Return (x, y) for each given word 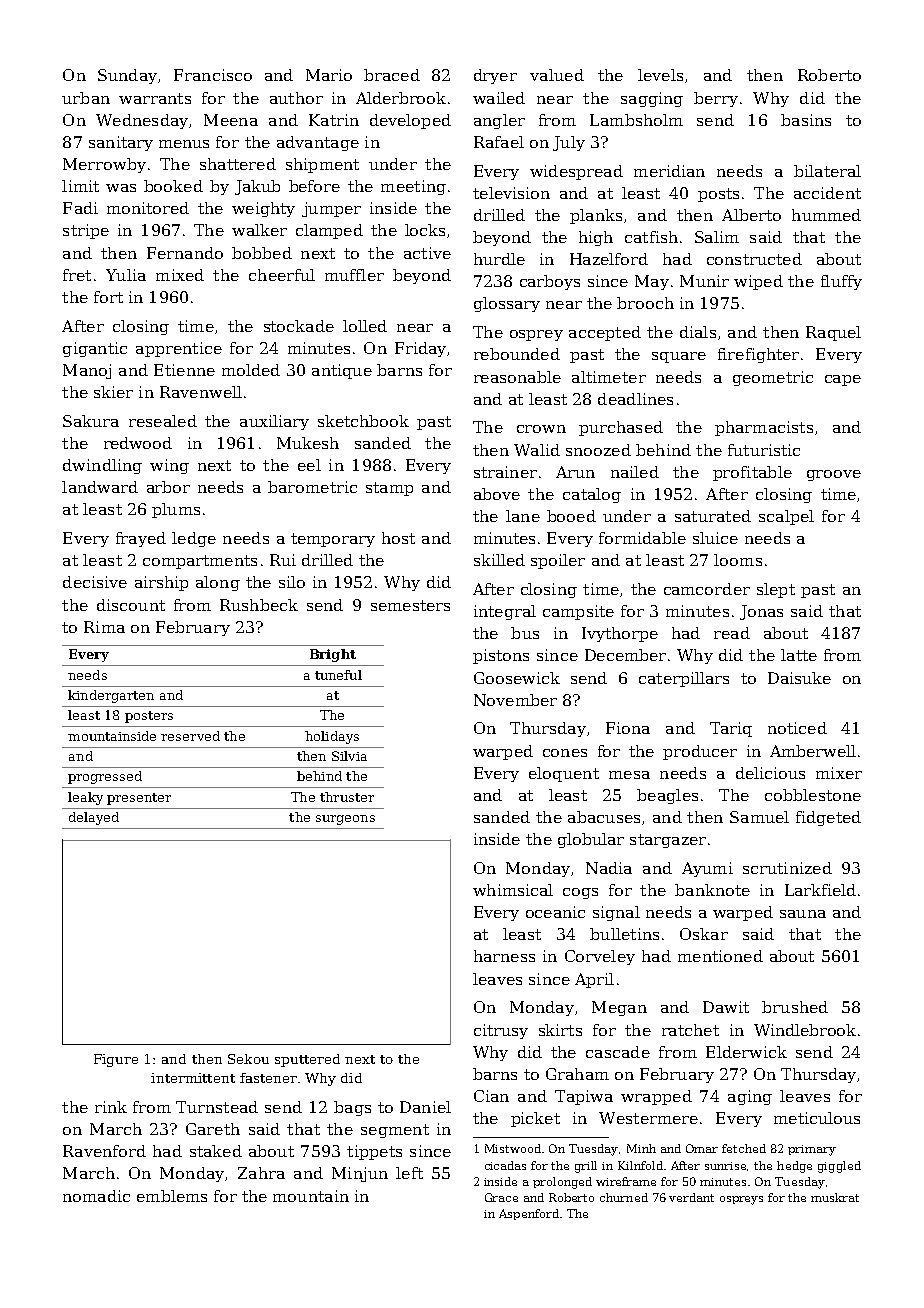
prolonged (562, 1183)
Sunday (127, 76)
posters (149, 717)
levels (660, 75)
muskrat (835, 1197)
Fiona (628, 728)
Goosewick (517, 678)
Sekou (248, 1059)
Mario (329, 75)
